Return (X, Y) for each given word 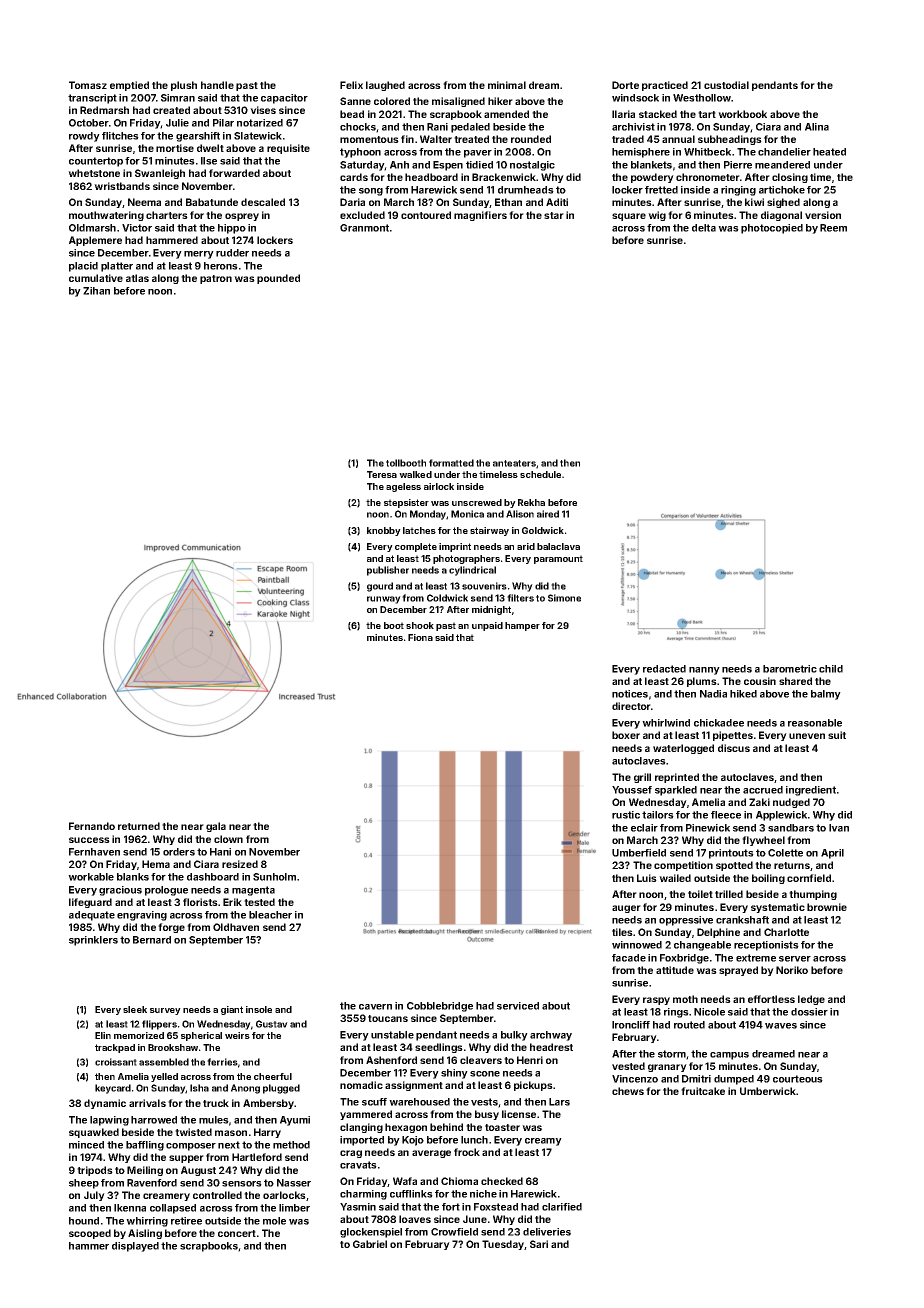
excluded (362, 215)
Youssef (632, 790)
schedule (540, 474)
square (629, 217)
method (291, 1145)
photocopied (772, 229)
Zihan (96, 291)
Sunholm (274, 877)
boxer (626, 735)
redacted (664, 669)
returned (139, 826)
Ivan (839, 828)
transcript (92, 99)
